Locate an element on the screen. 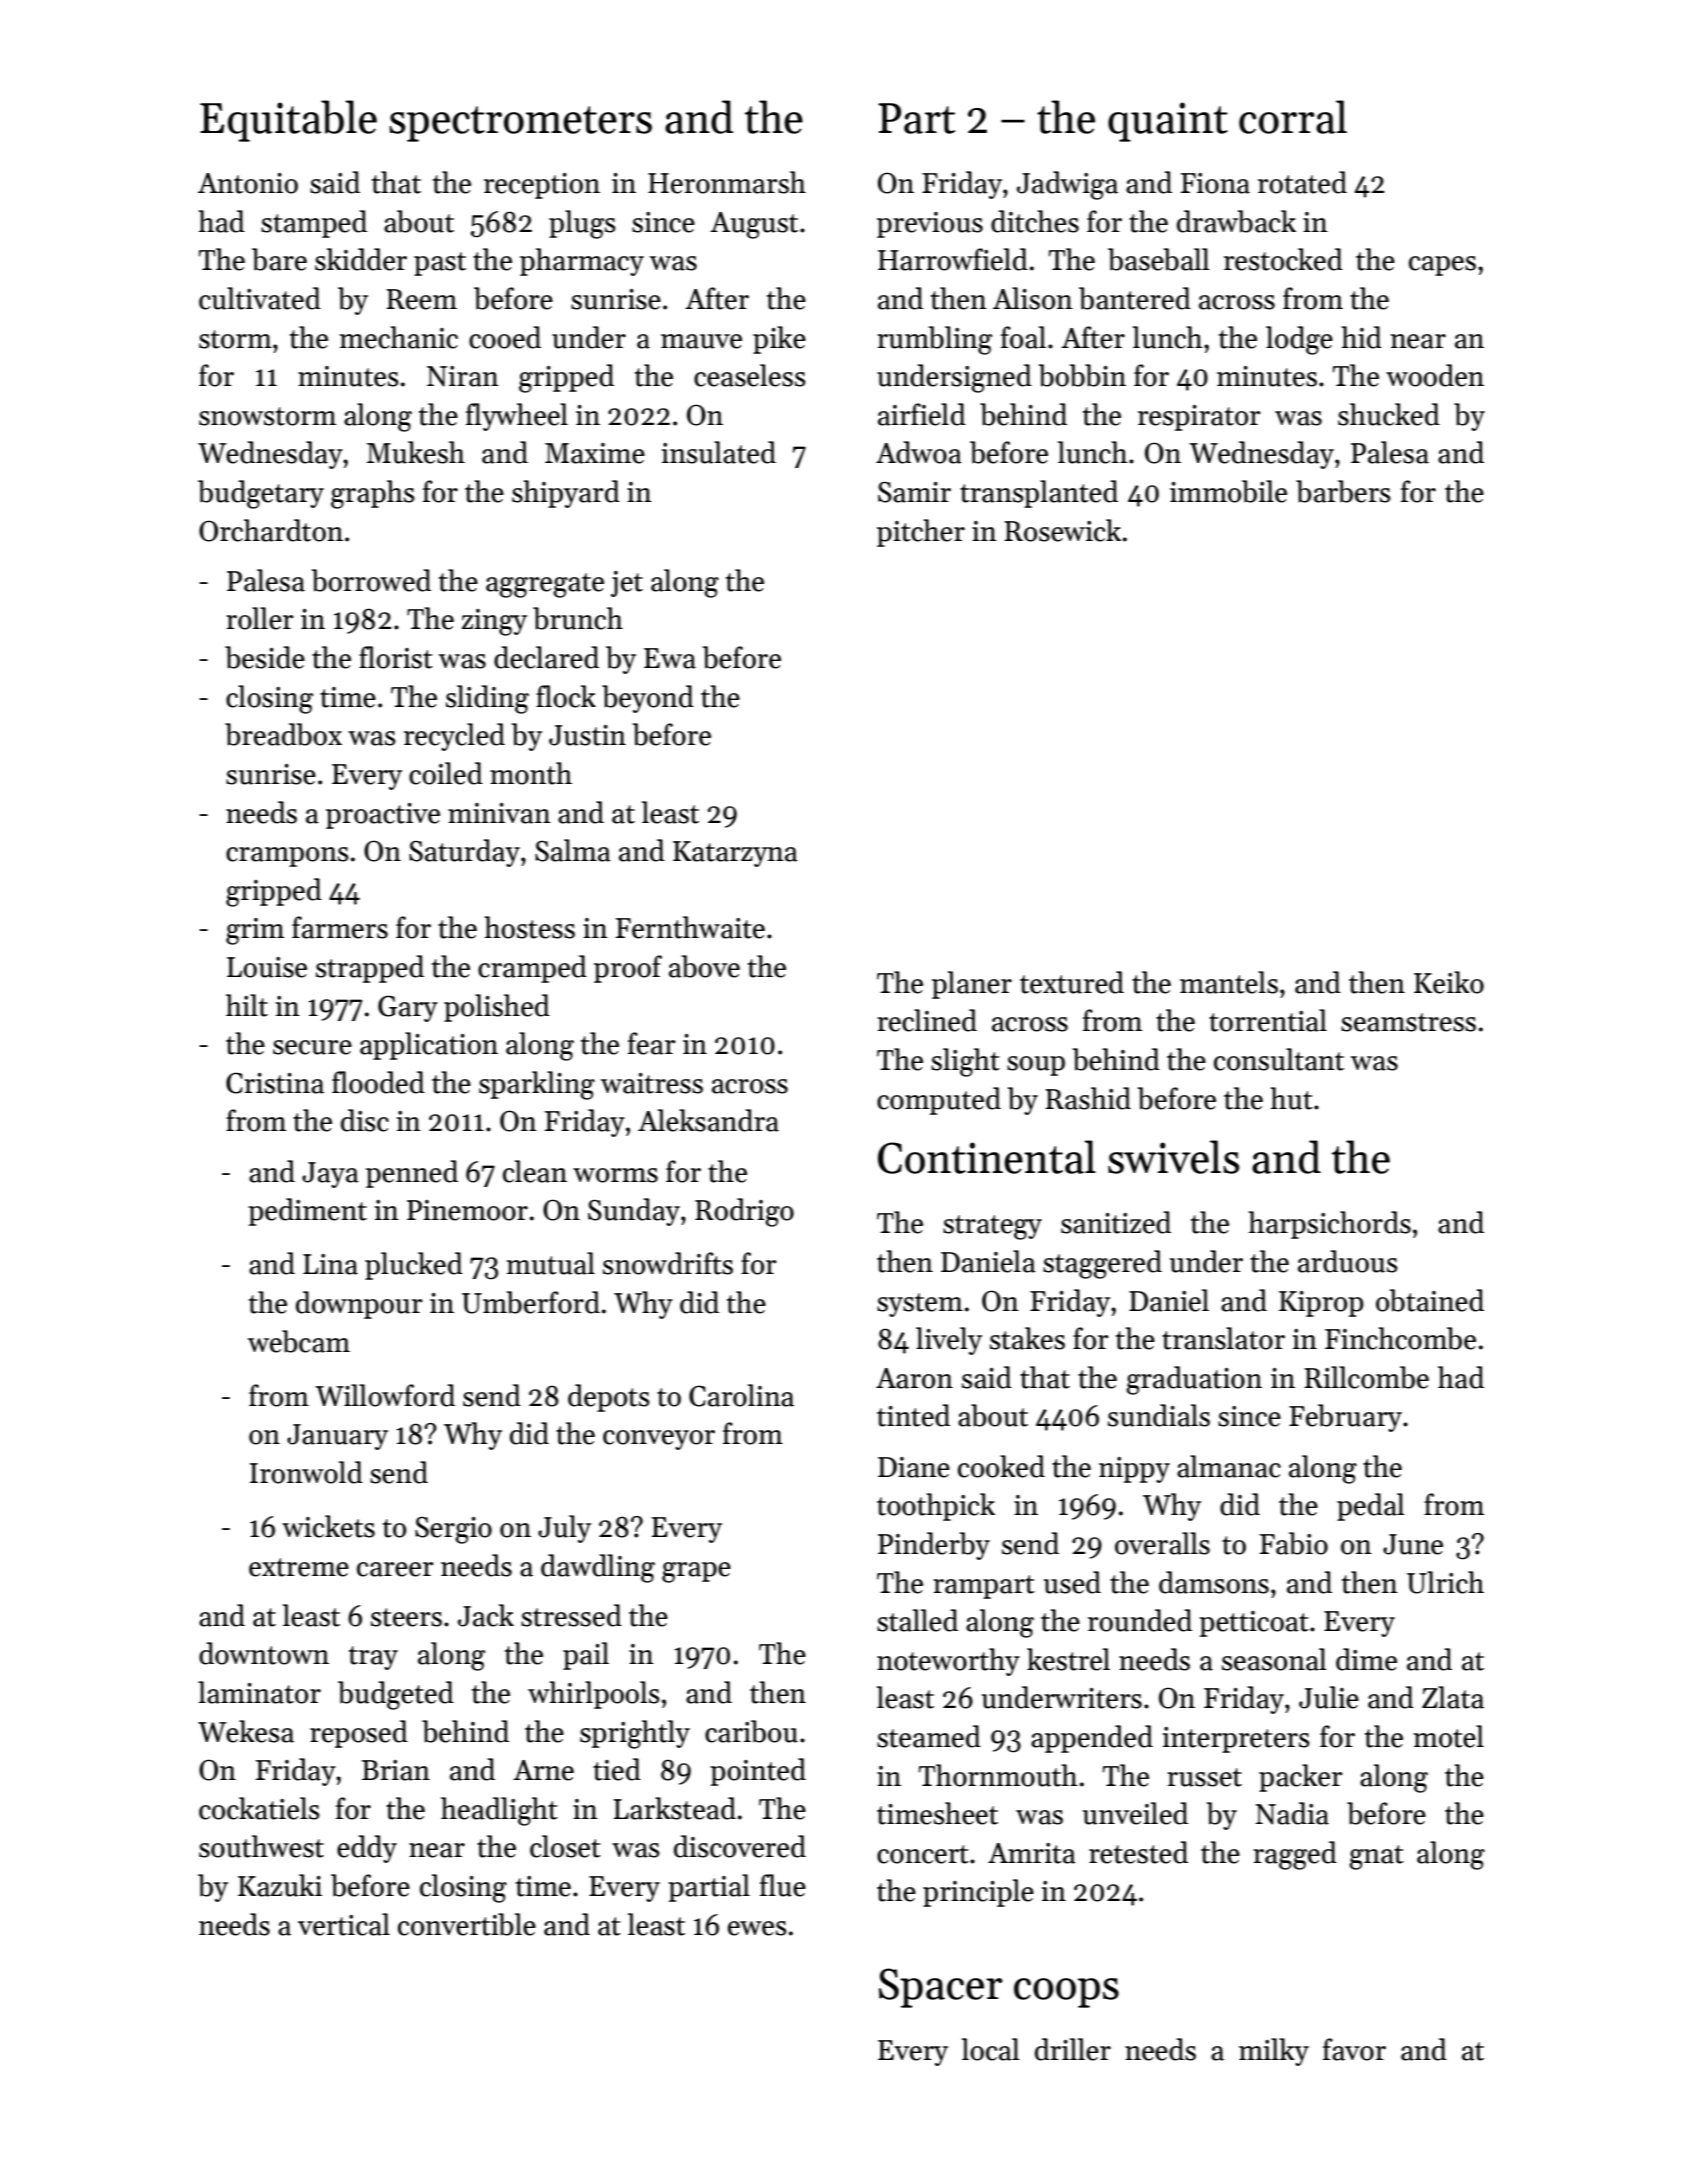  respirator is located at coordinates (1199, 418).
